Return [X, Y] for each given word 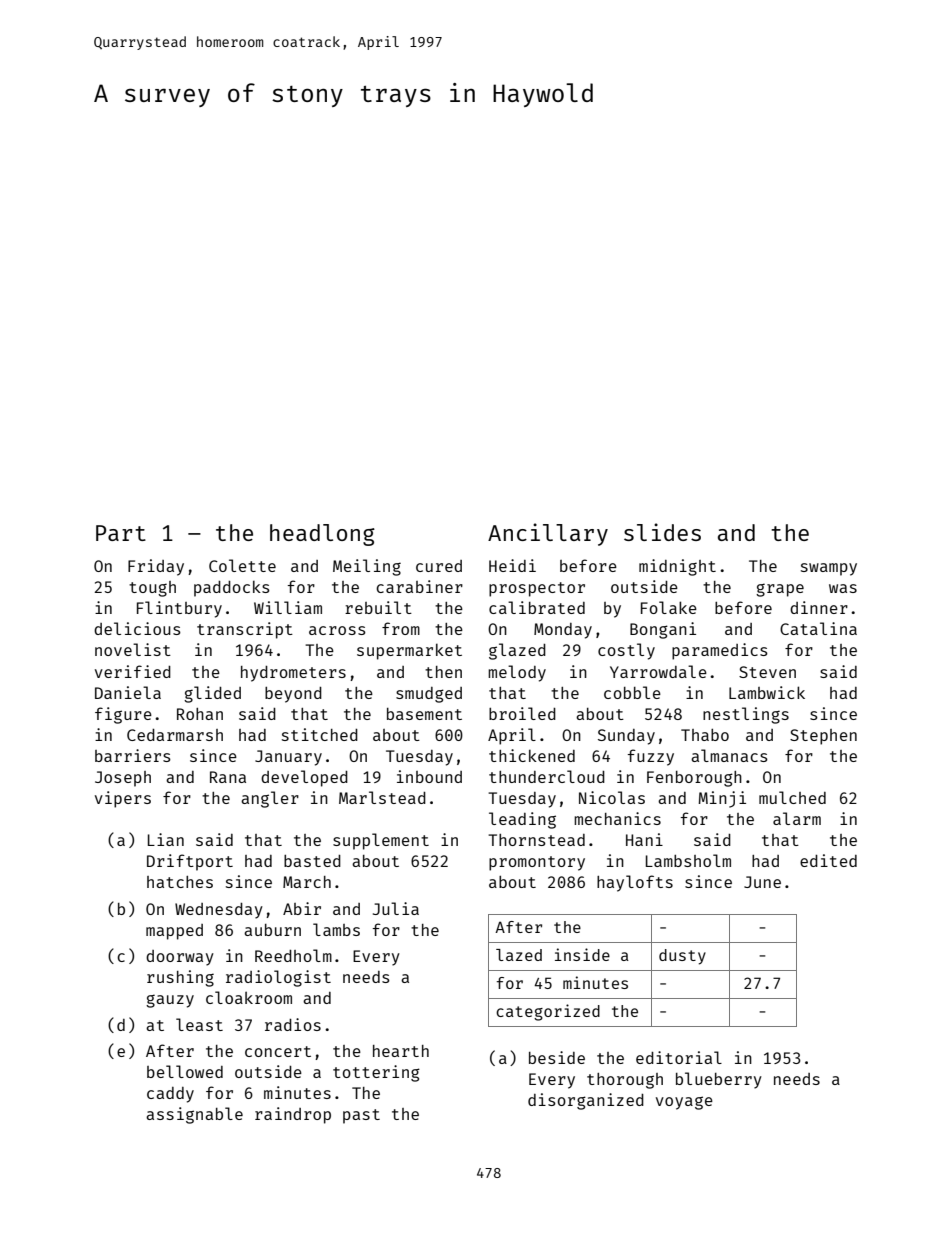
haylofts [635, 883]
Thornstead [536, 840]
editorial [679, 1057]
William [288, 607]
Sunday [626, 737]
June [762, 882]
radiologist [278, 978]
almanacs [729, 755]
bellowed [185, 1071]
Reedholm [293, 955]
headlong [322, 535]
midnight [677, 567]
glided [212, 694]
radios [293, 1024]
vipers [123, 799]
